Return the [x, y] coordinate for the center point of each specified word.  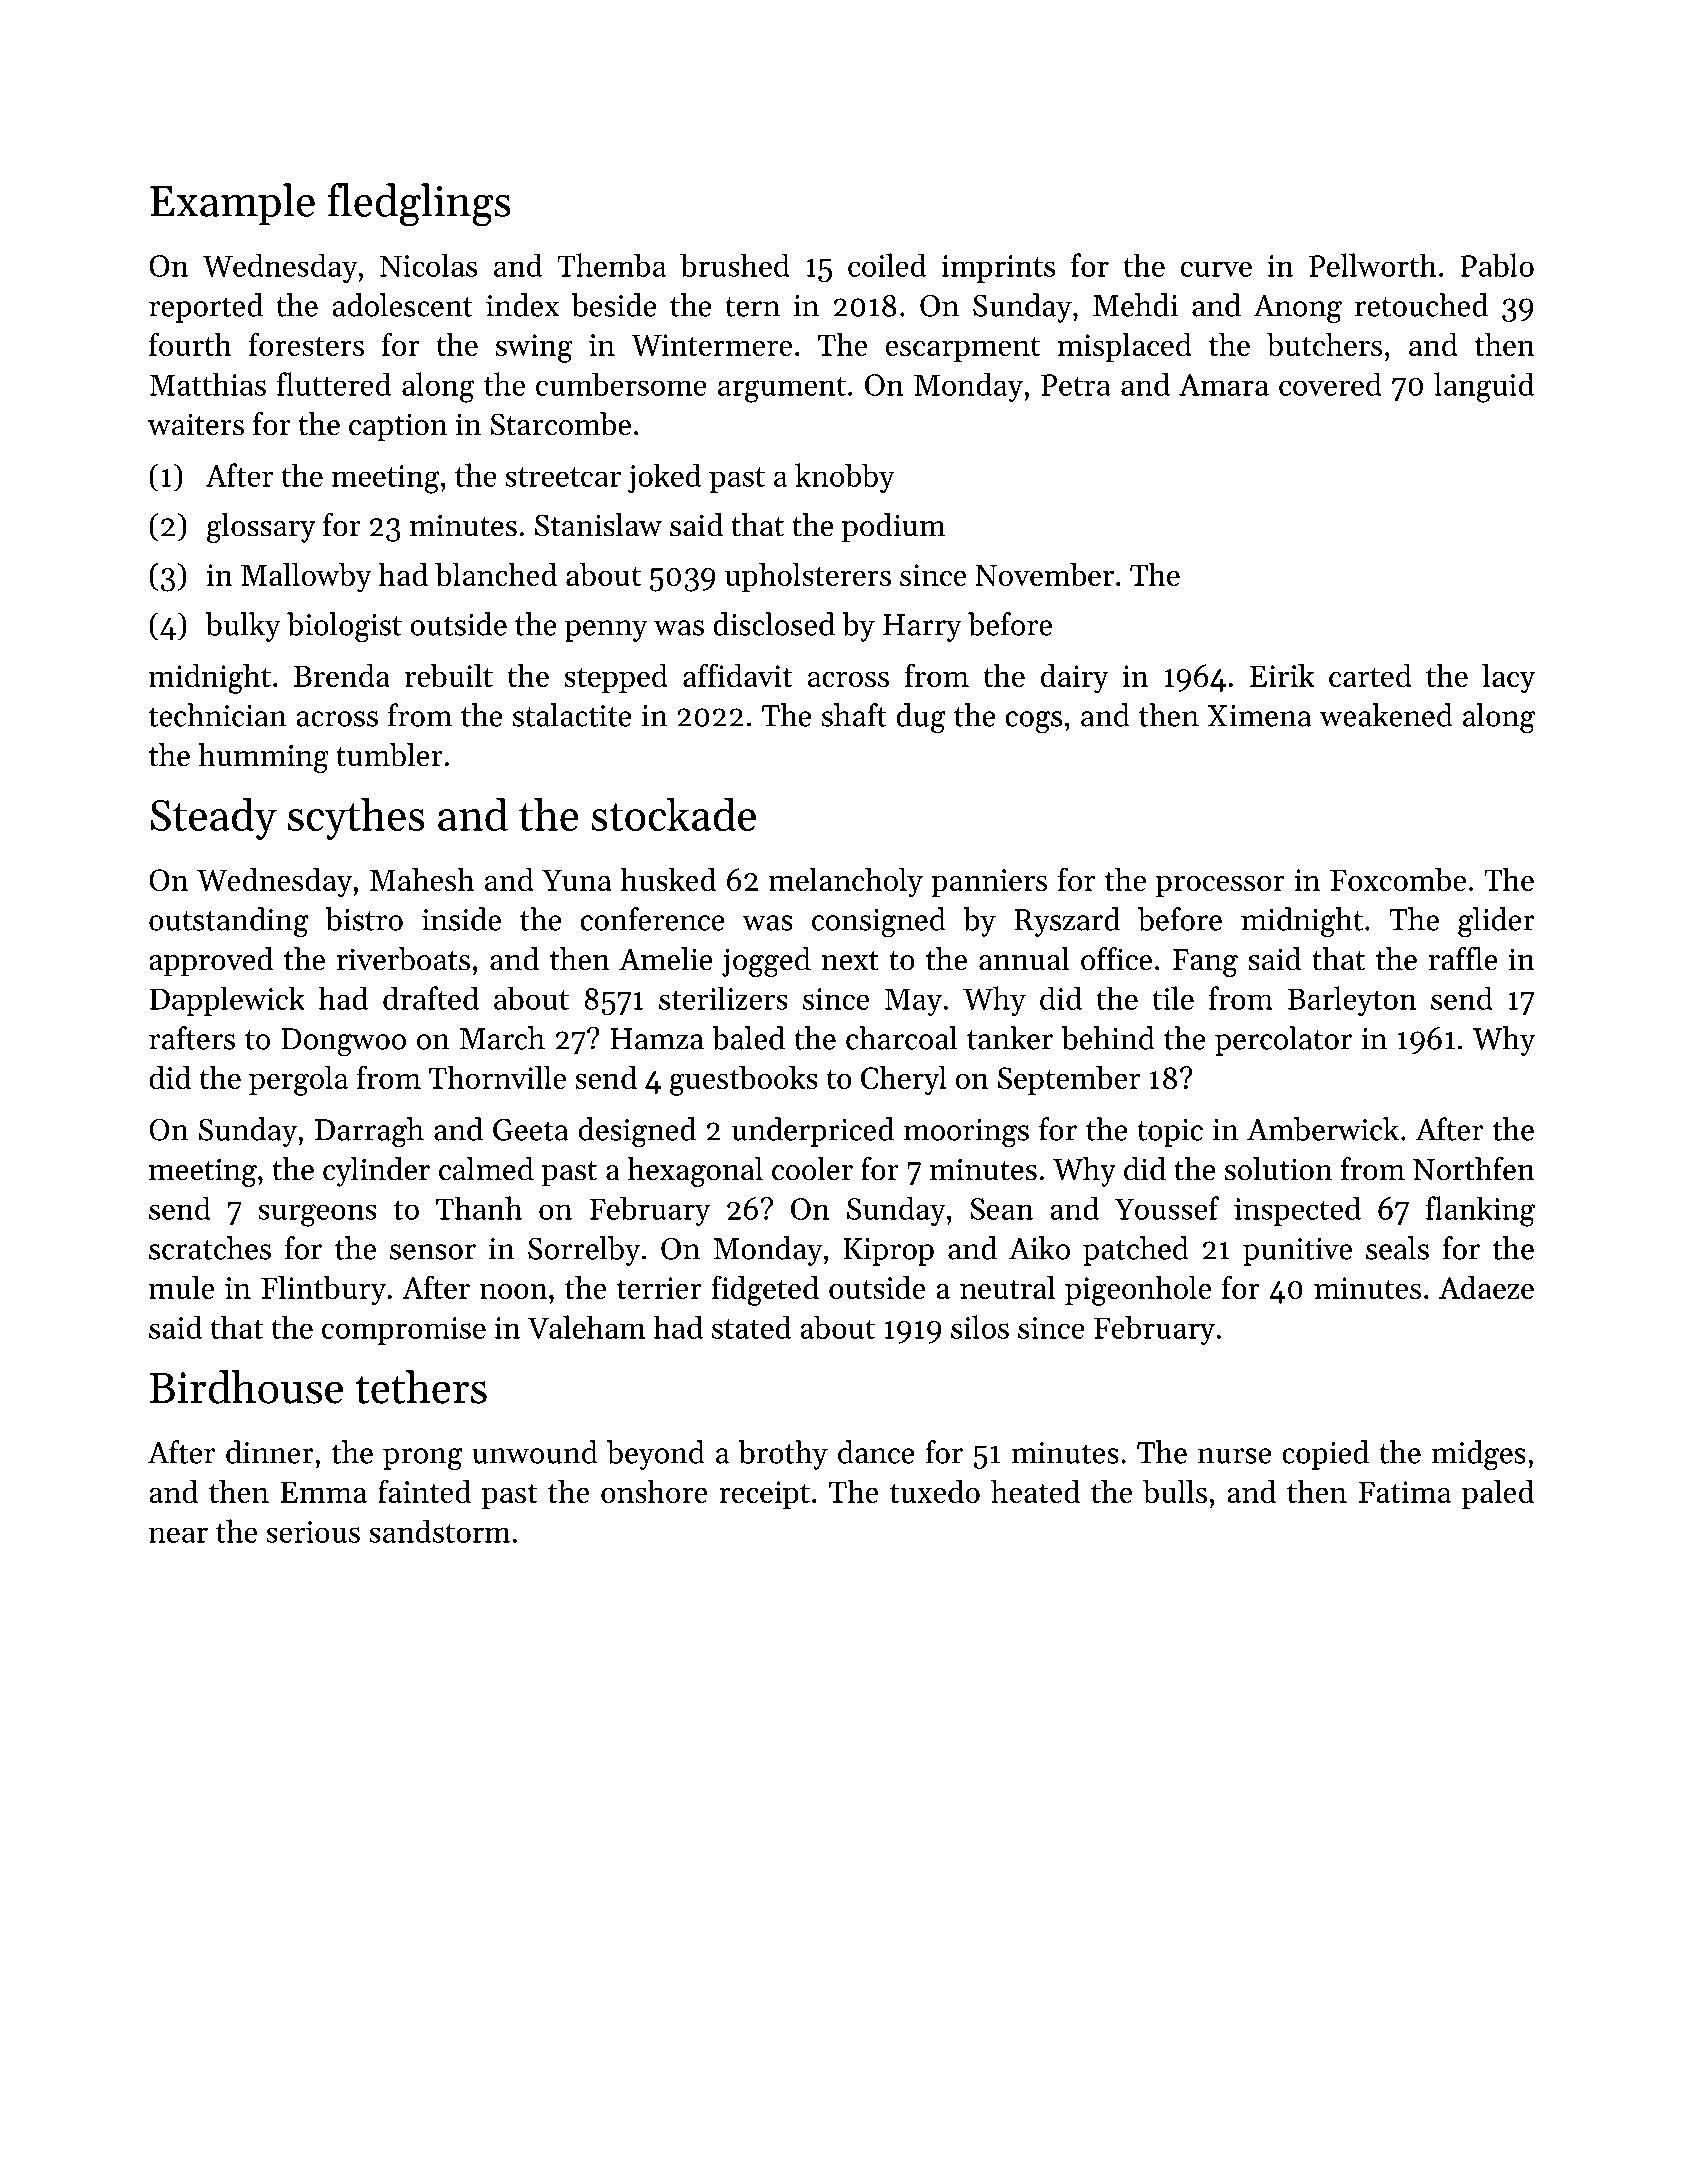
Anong [1297, 309]
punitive [1297, 1252]
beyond [656, 1455]
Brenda [342, 675]
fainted [424, 1491]
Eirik [1282, 675]
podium [893, 528]
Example [232, 204]
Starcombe [560, 424]
